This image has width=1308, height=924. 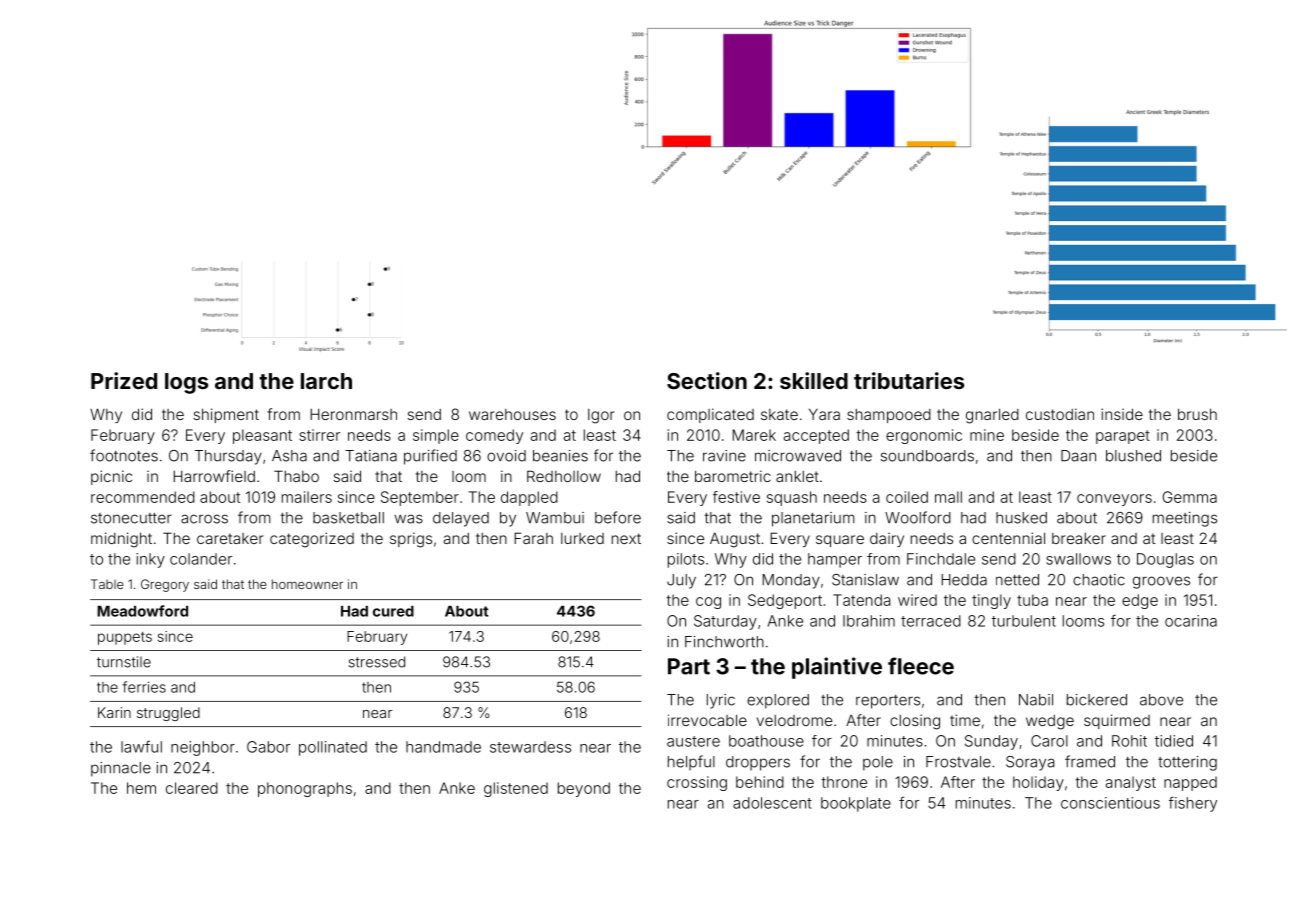 I want to click on beyond, so click(x=584, y=789).
